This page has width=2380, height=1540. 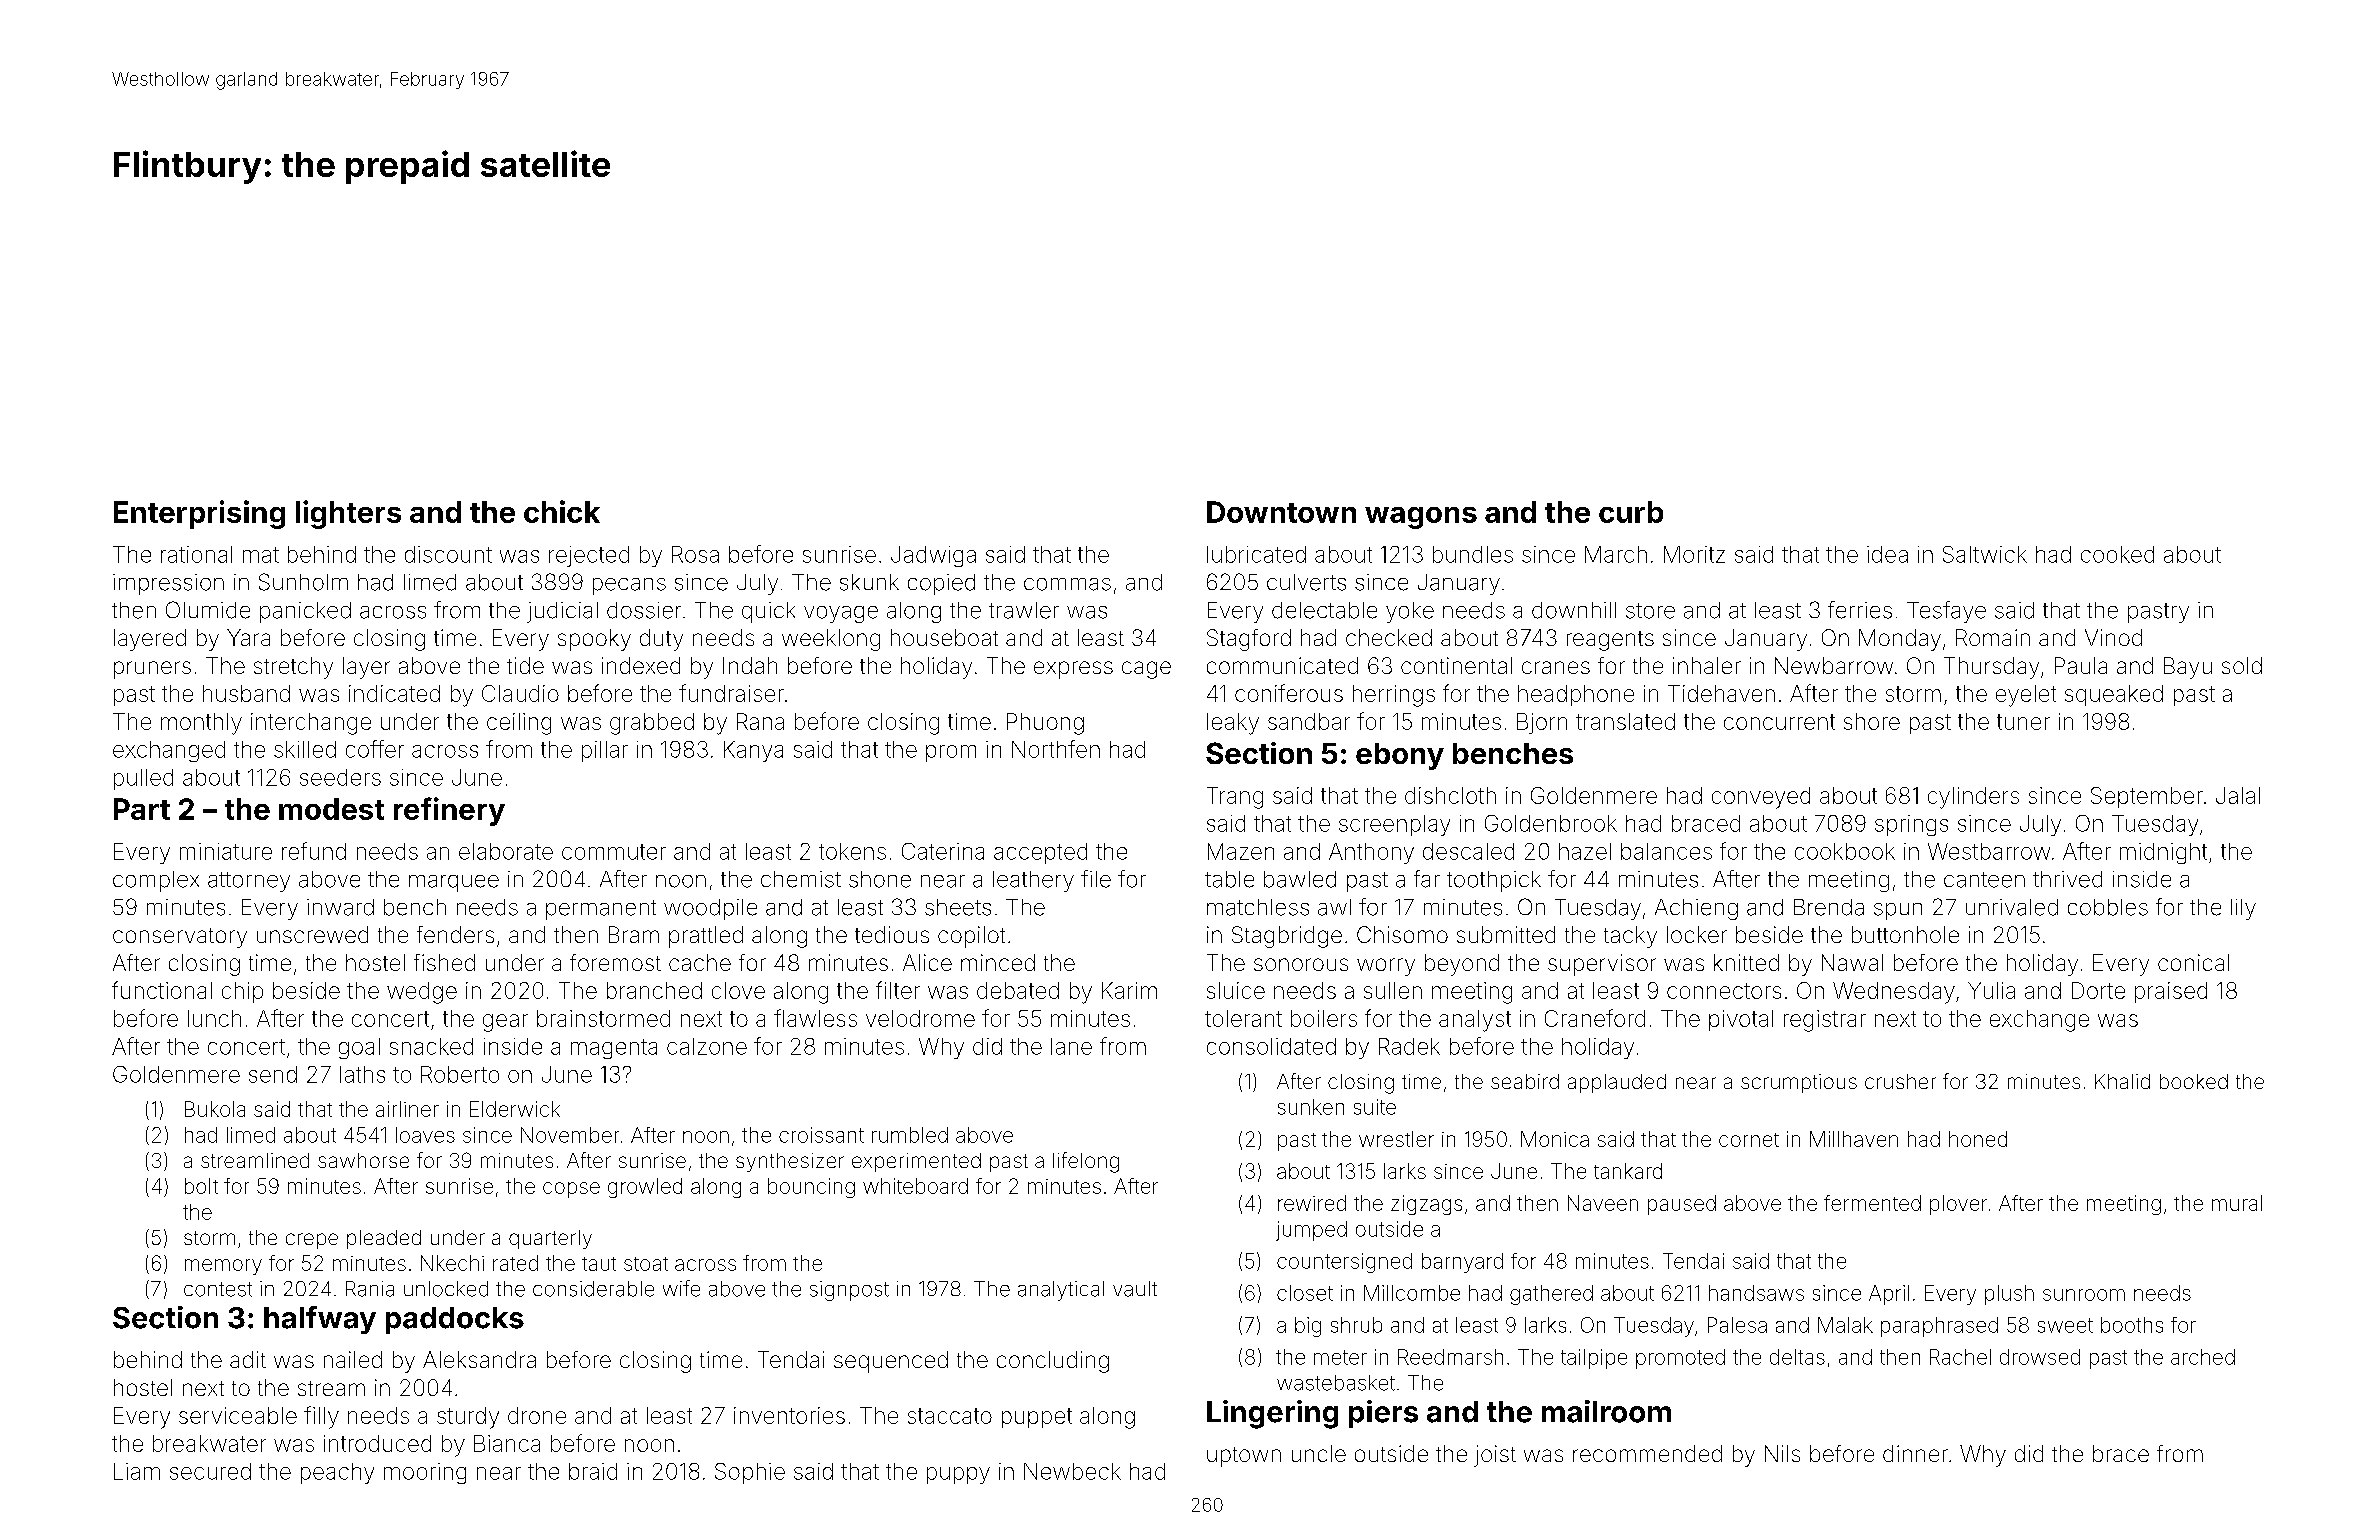 What do you see at coordinates (1631, 512) in the page?
I see `curb` at bounding box center [1631, 512].
